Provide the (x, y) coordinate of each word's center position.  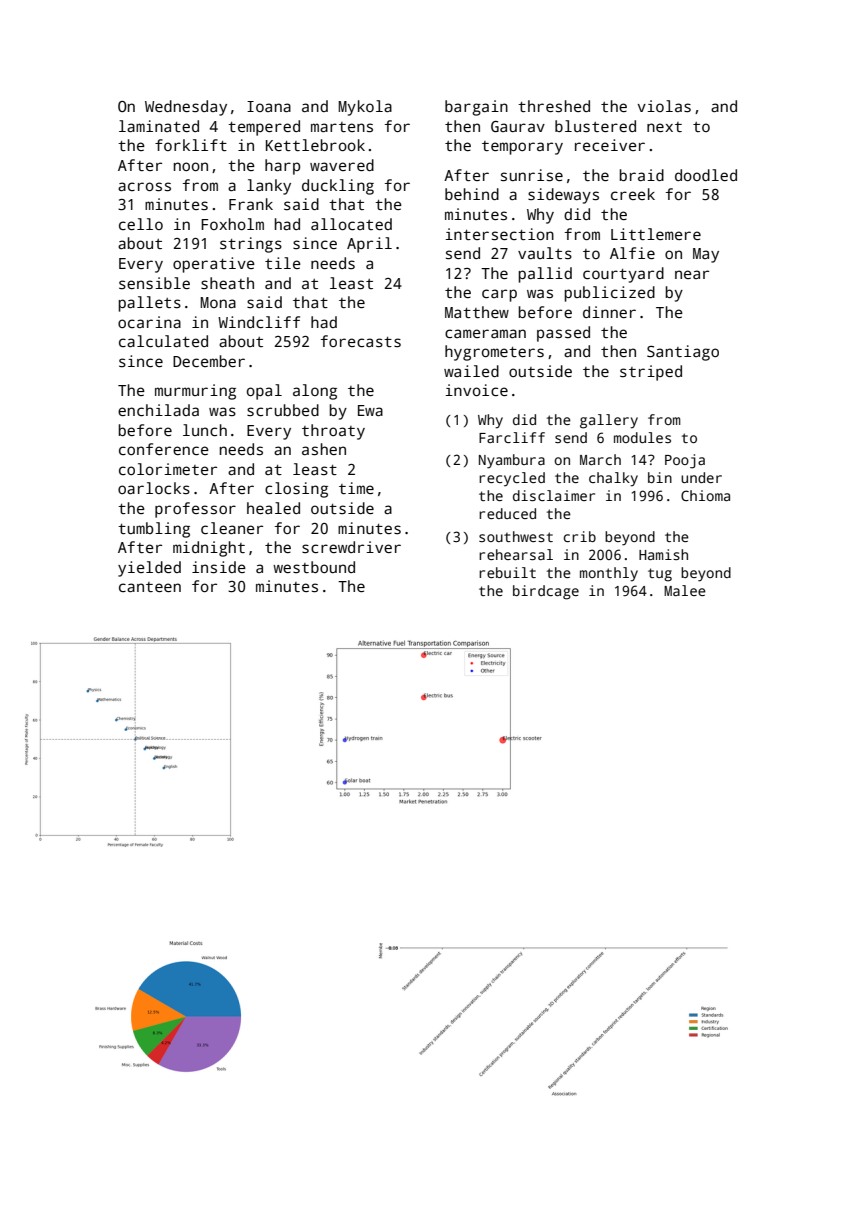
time (356, 488)
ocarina (149, 322)
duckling (338, 187)
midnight (209, 549)
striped (651, 373)
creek (633, 194)
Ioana (269, 106)
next (664, 127)
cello (141, 224)
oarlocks (154, 488)
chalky (613, 479)
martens (342, 127)
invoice (476, 390)
